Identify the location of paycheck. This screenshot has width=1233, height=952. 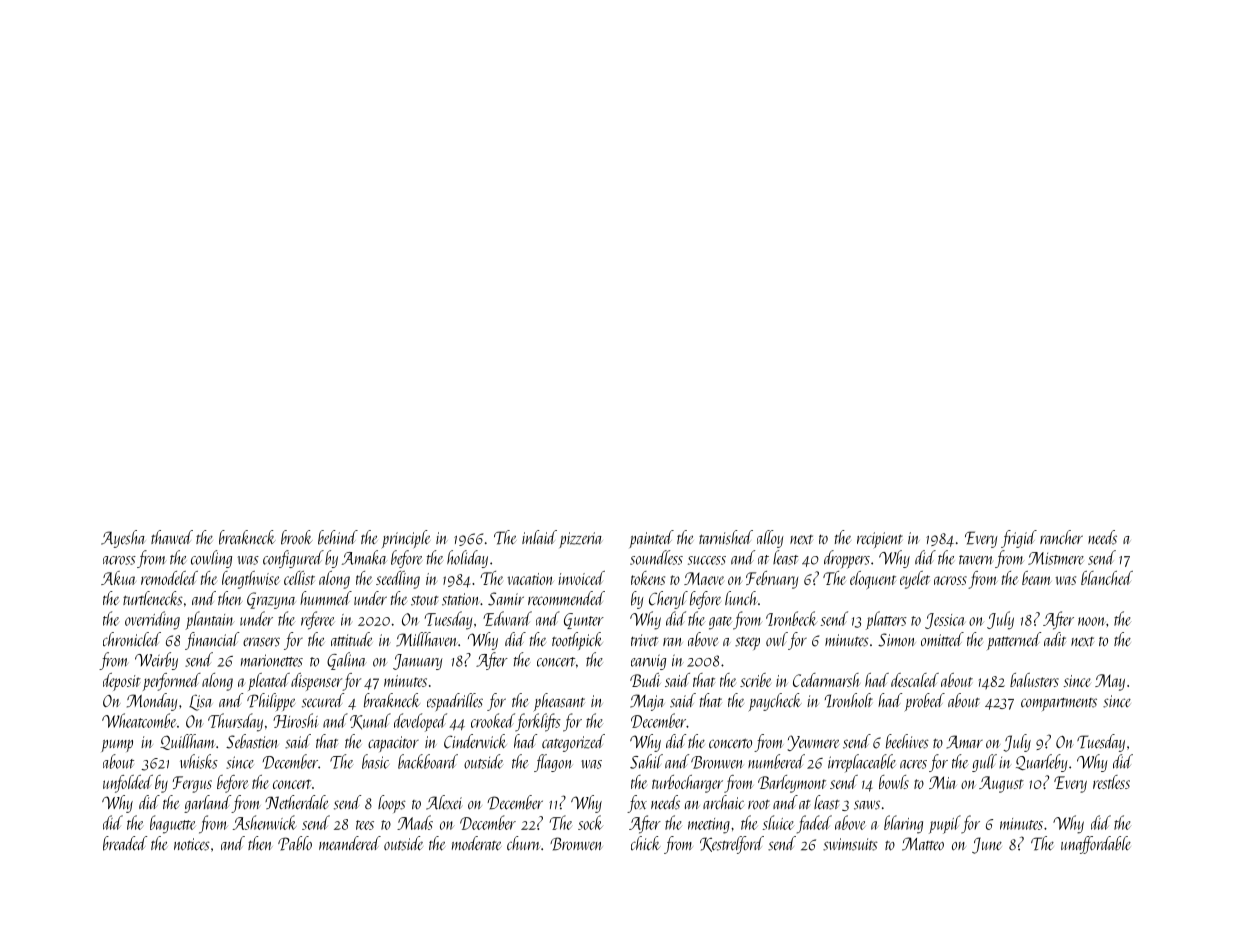
(775, 702).
